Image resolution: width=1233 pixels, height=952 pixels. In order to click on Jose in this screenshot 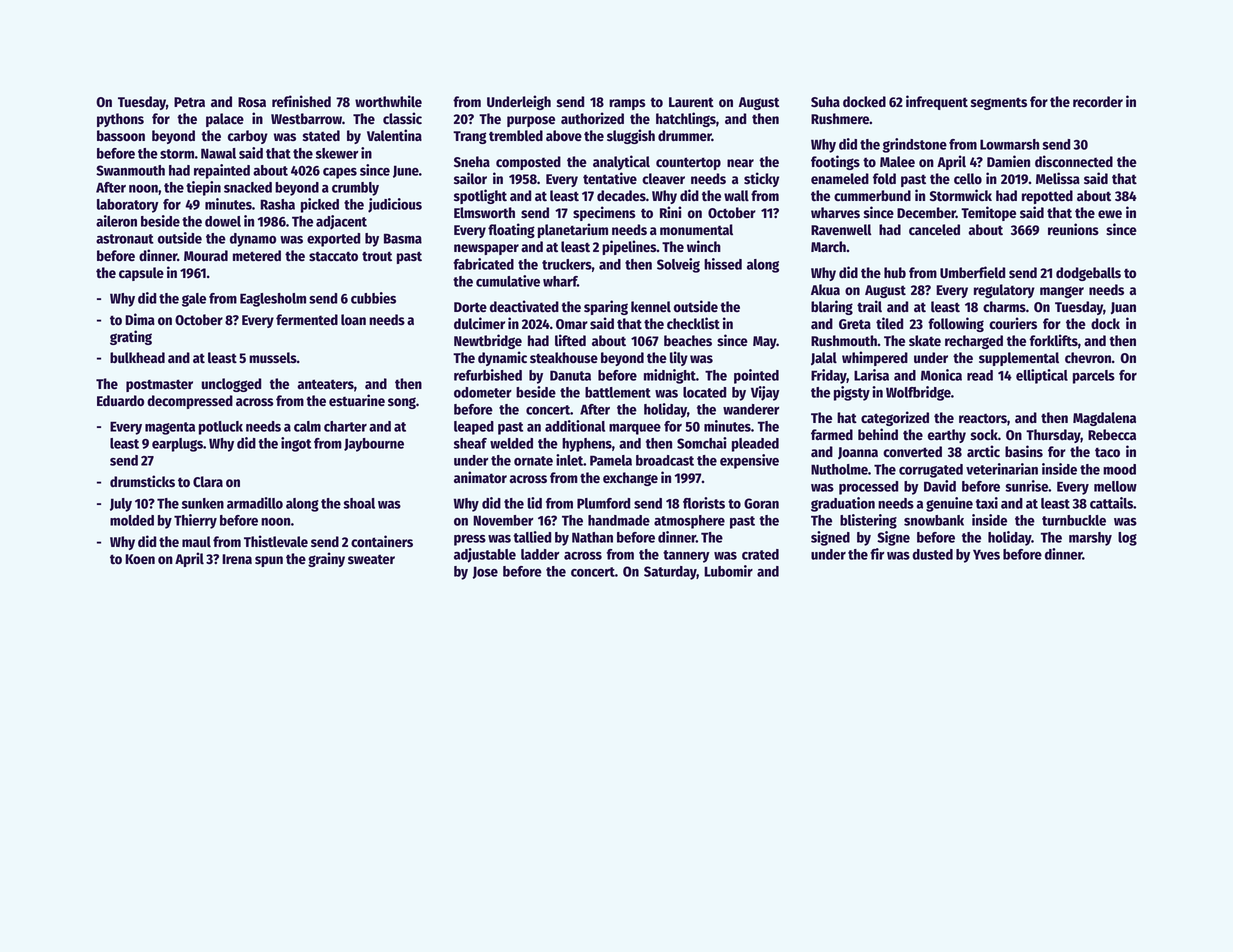, I will do `click(485, 572)`.
